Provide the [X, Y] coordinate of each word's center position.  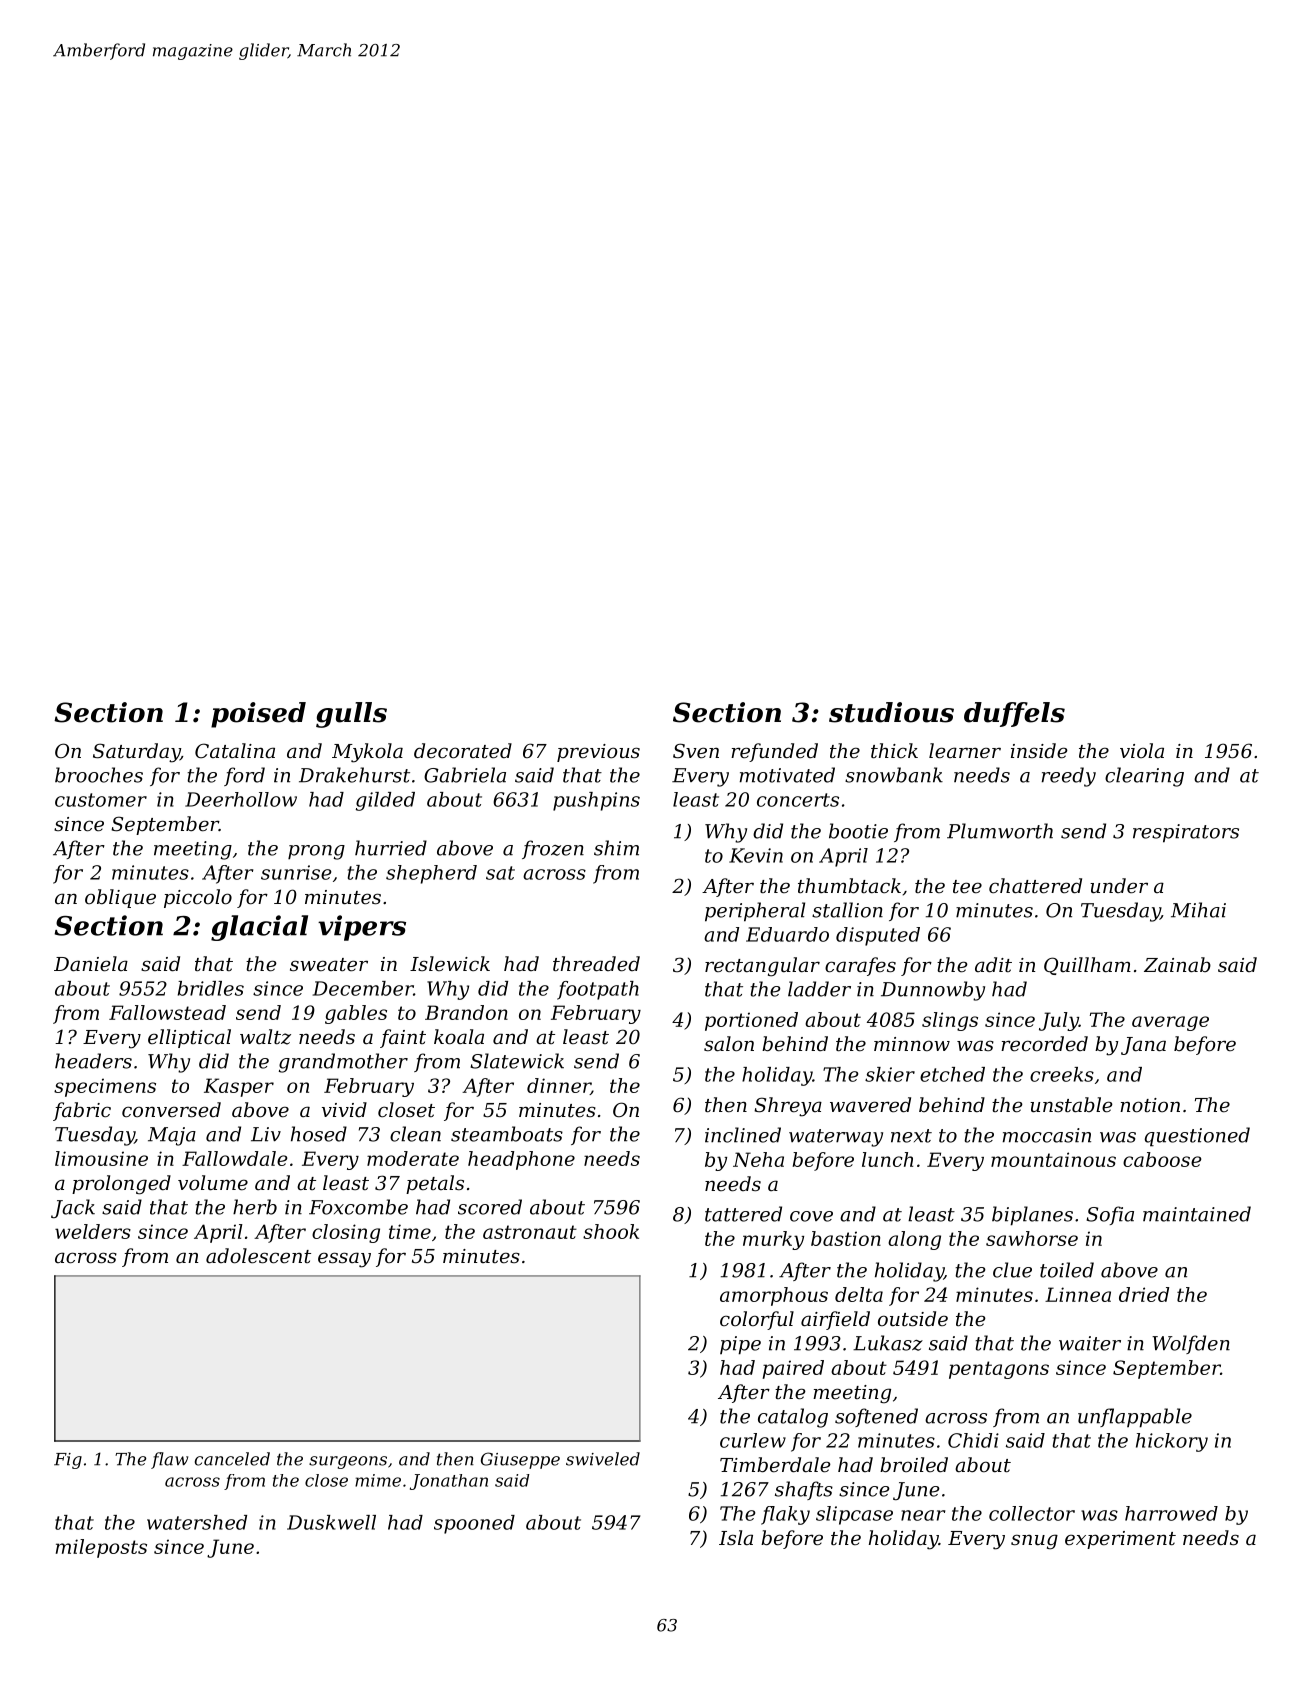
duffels [1014, 714]
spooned [474, 1524]
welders [93, 1231]
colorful [757, 1320]
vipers [362, 928]
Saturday [136, 753]
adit [993, 965]
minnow [912, 1044]
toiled [1067, 1270]
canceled [232, 1459]
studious [891, 712]
